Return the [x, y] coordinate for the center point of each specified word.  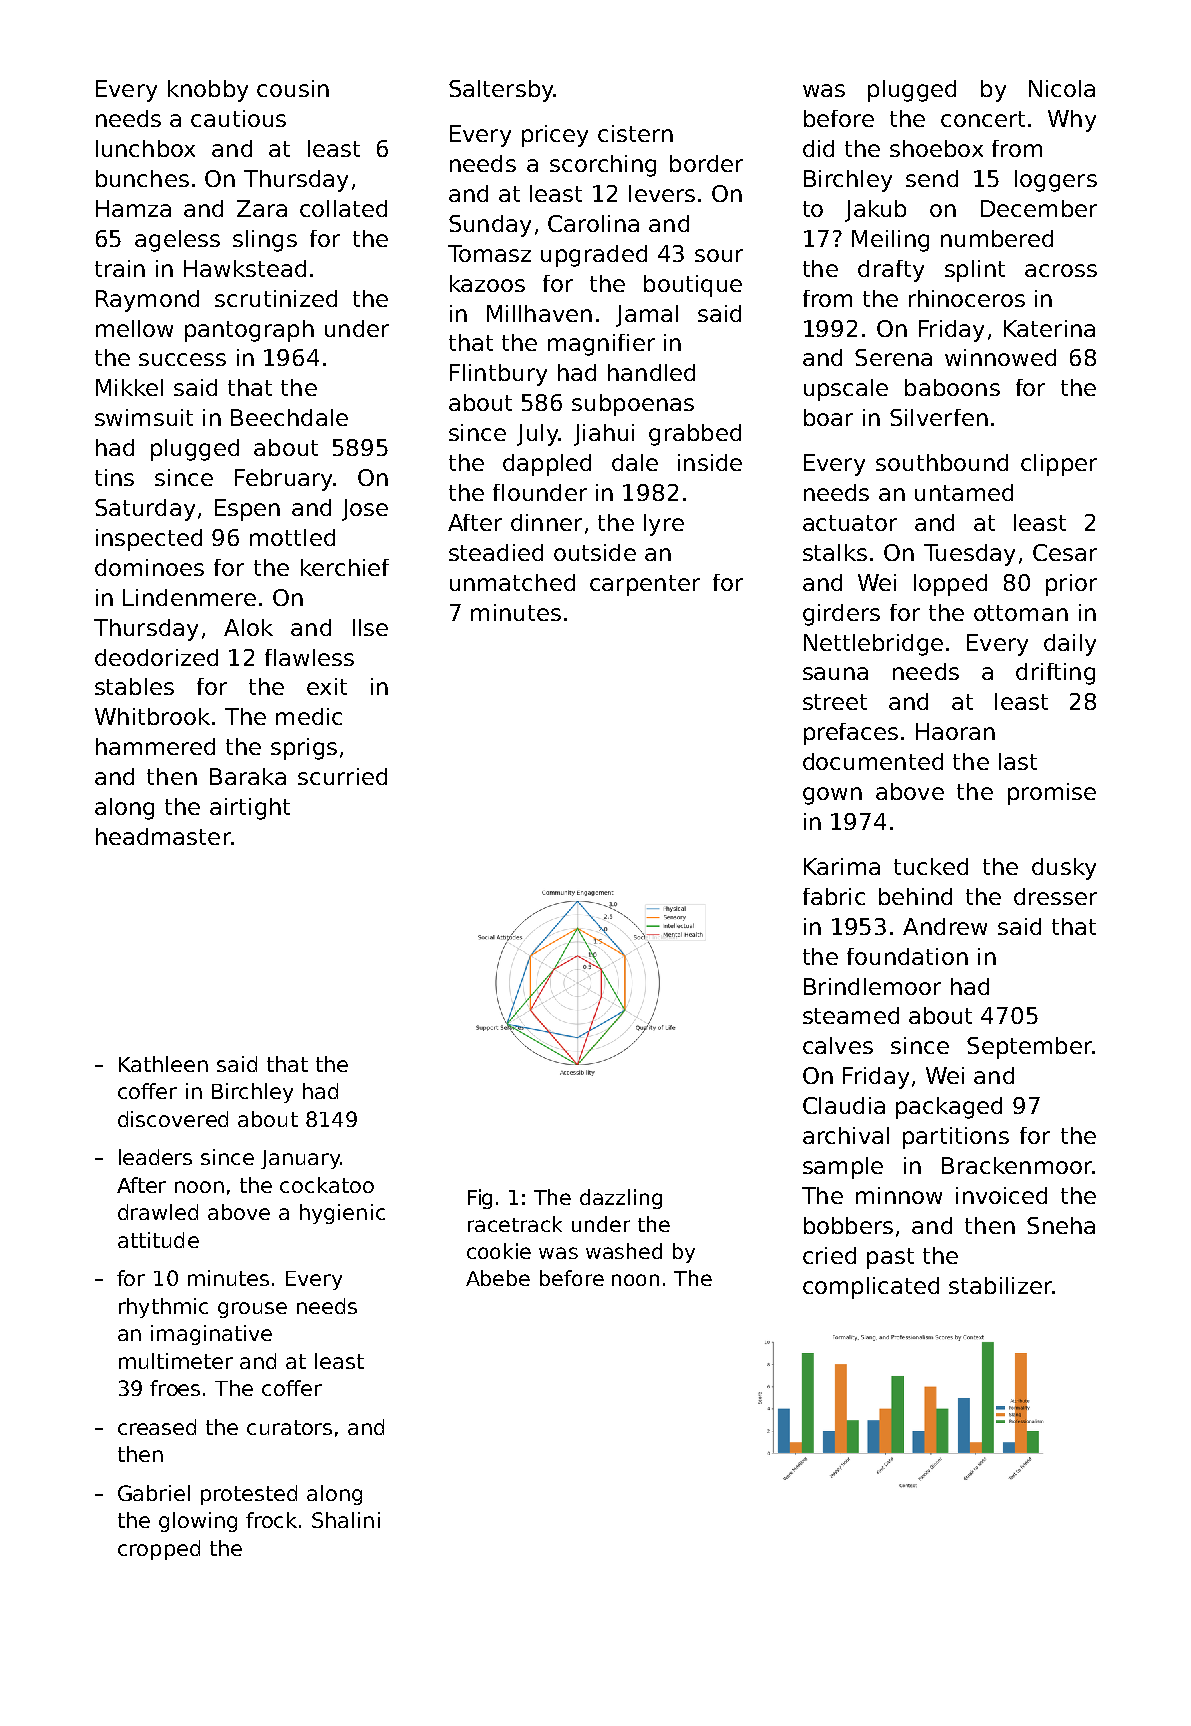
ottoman [1021, 613]
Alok [248, 627]
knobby [208, 91]
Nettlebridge [873, 645]
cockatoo [327, 1185]
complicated [871, 1288]
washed [624, 1251]
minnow [899, 1195]
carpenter [645, 585]
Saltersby [501, 91]
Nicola [1062, 88]
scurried [342, 776]
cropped [159, 1550]
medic [309, 716]
